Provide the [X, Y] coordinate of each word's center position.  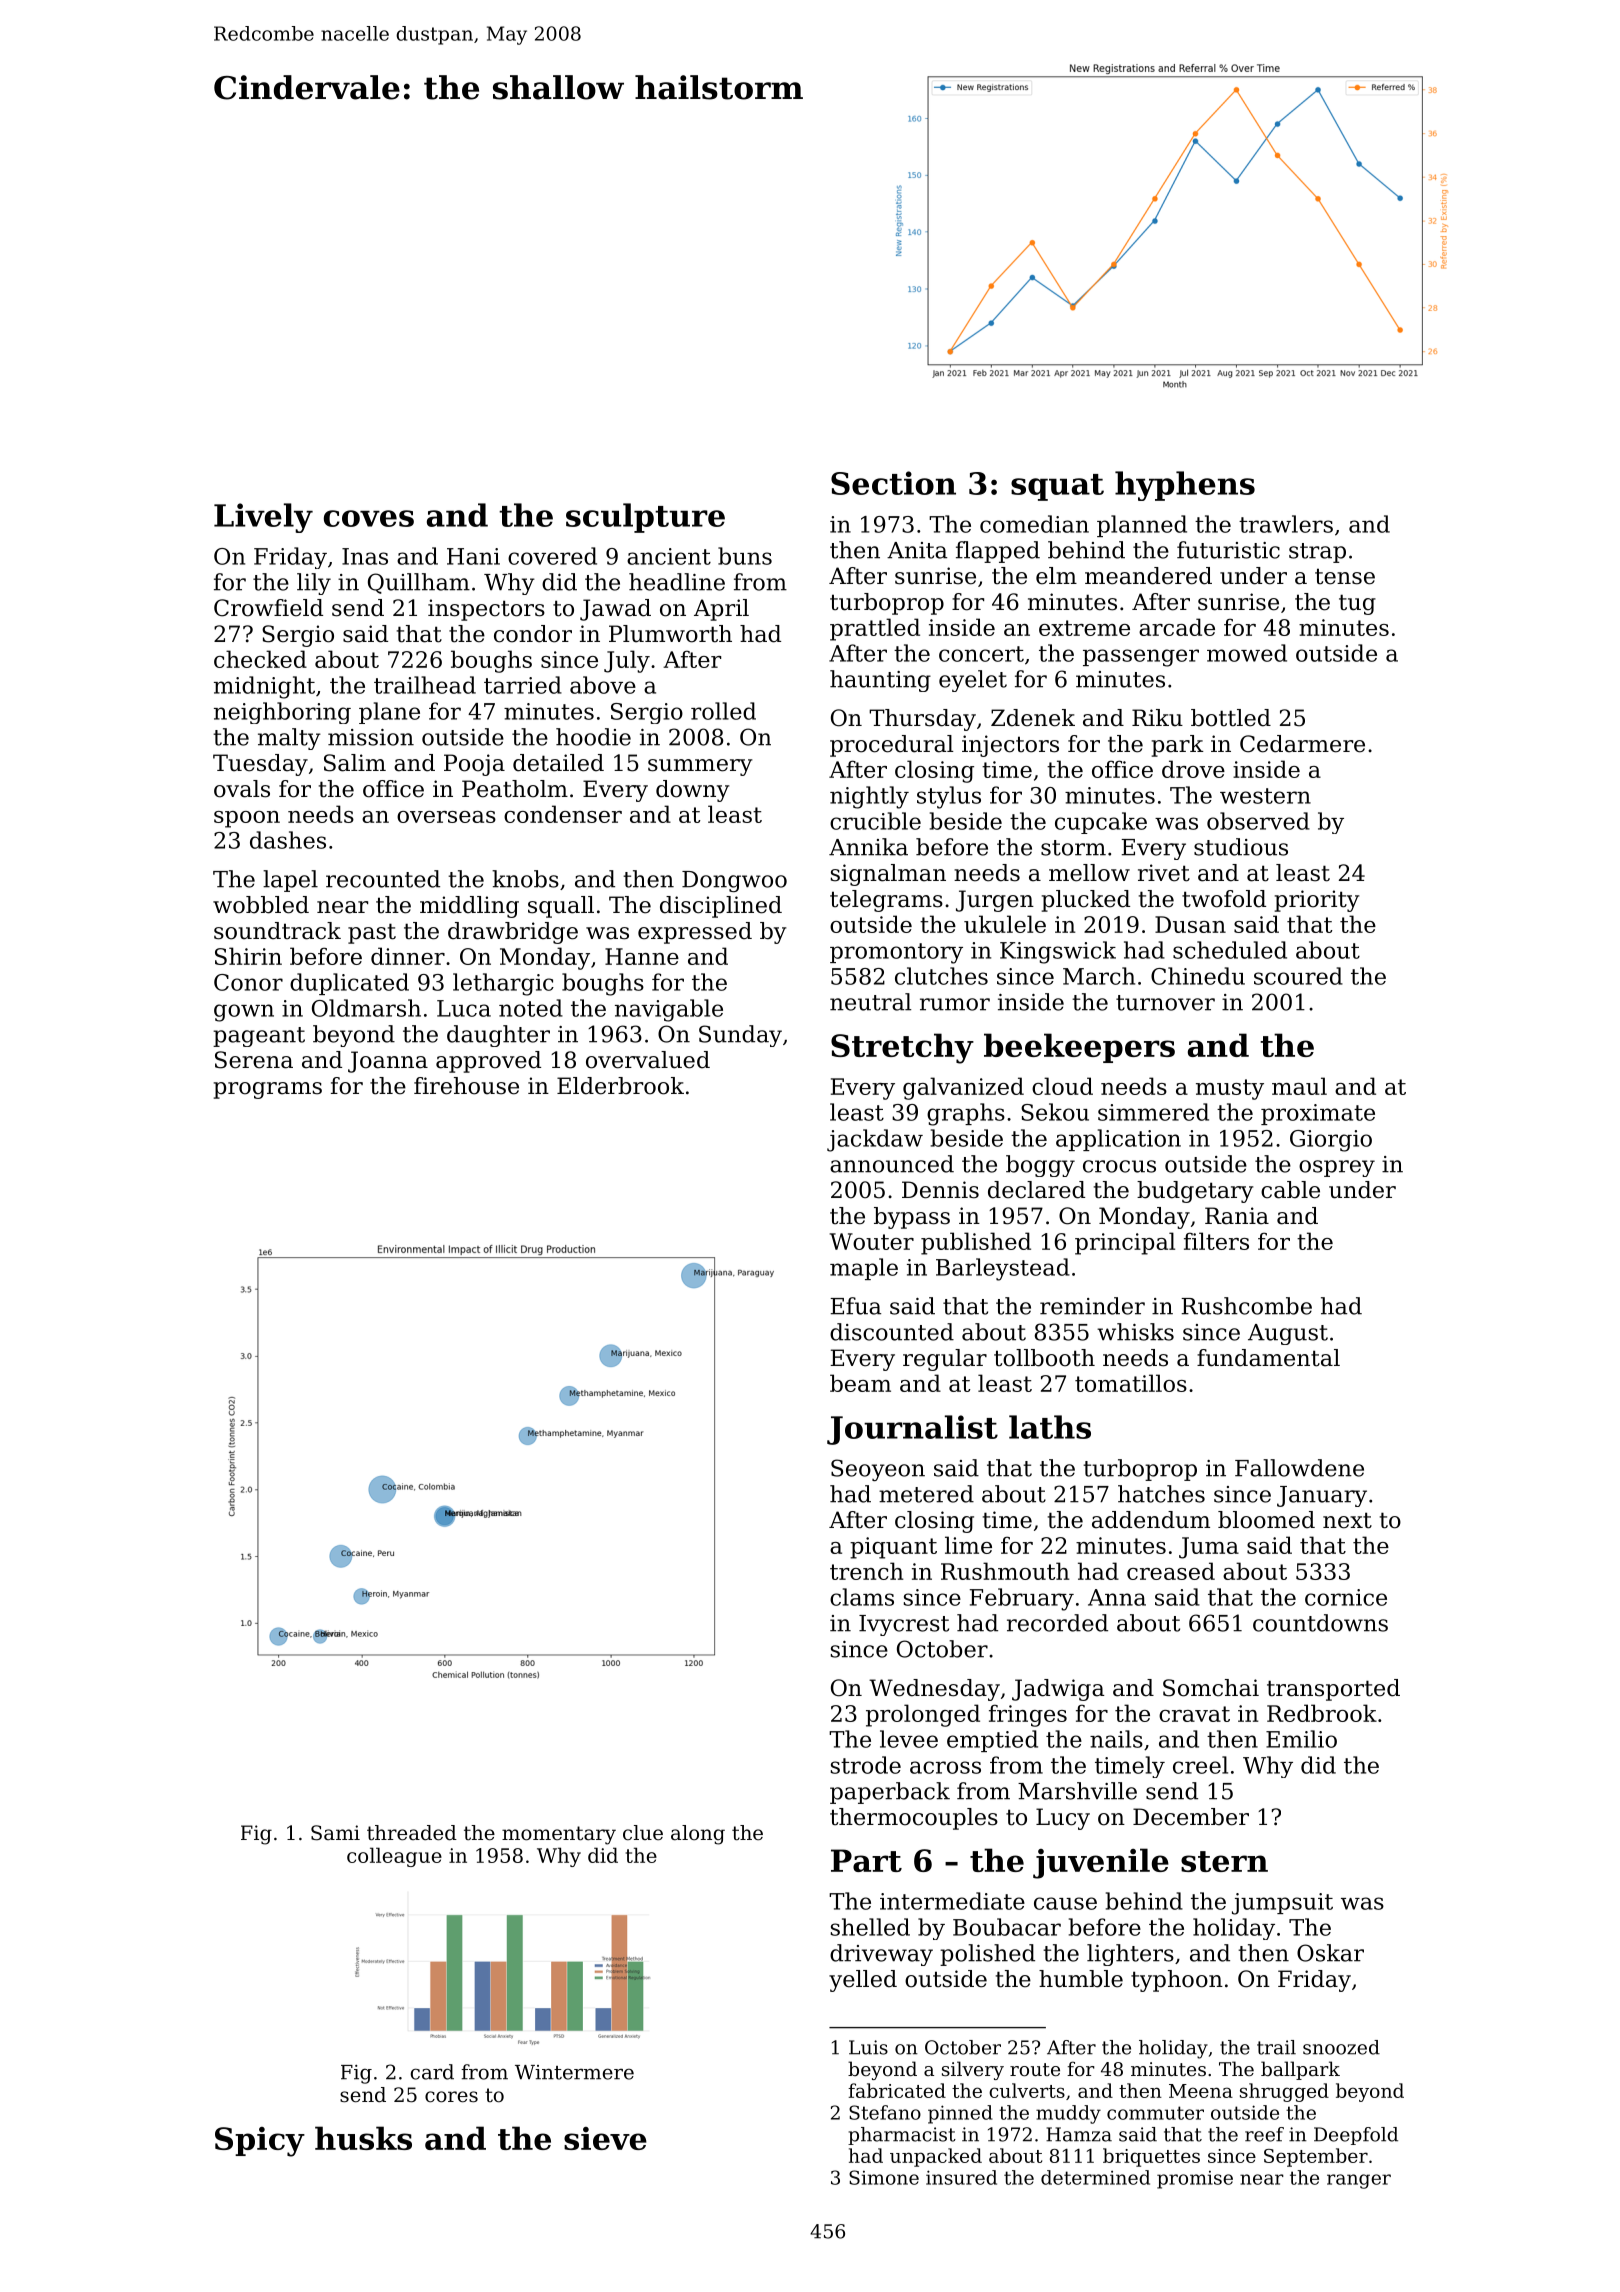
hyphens [1185, 486]
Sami [335, 1833]
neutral [870, 1002]
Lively [263, 518]
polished [987, 1955]
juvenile [1101, 1863]
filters [1216, 1241]
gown [244, 1013]
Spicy [260, 2142]
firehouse [466, 1086]
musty [1230, 1089]
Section [893, 483]
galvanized [963, 1088]
